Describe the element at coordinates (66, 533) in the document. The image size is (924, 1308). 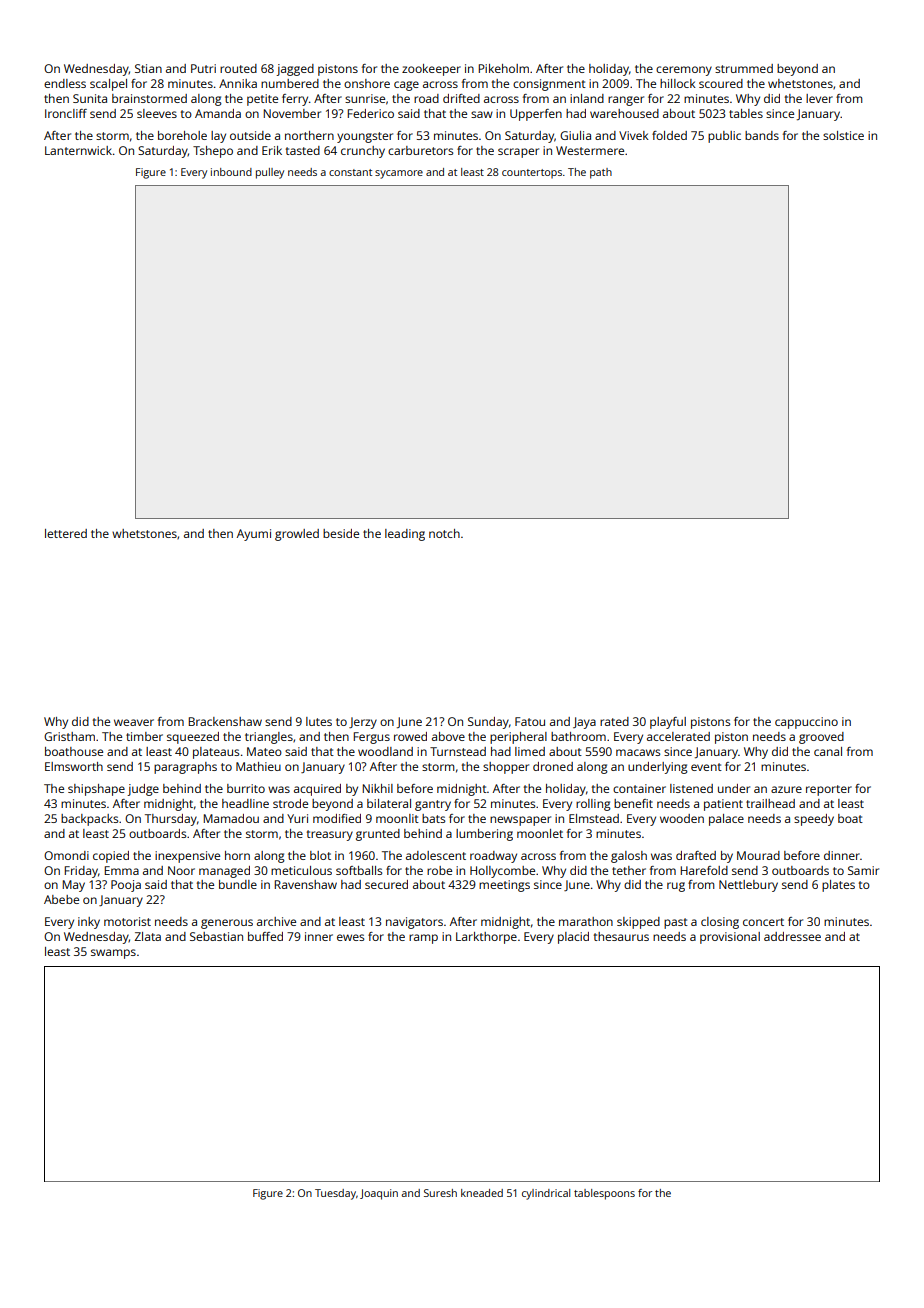
I see `lettered` at that location.
